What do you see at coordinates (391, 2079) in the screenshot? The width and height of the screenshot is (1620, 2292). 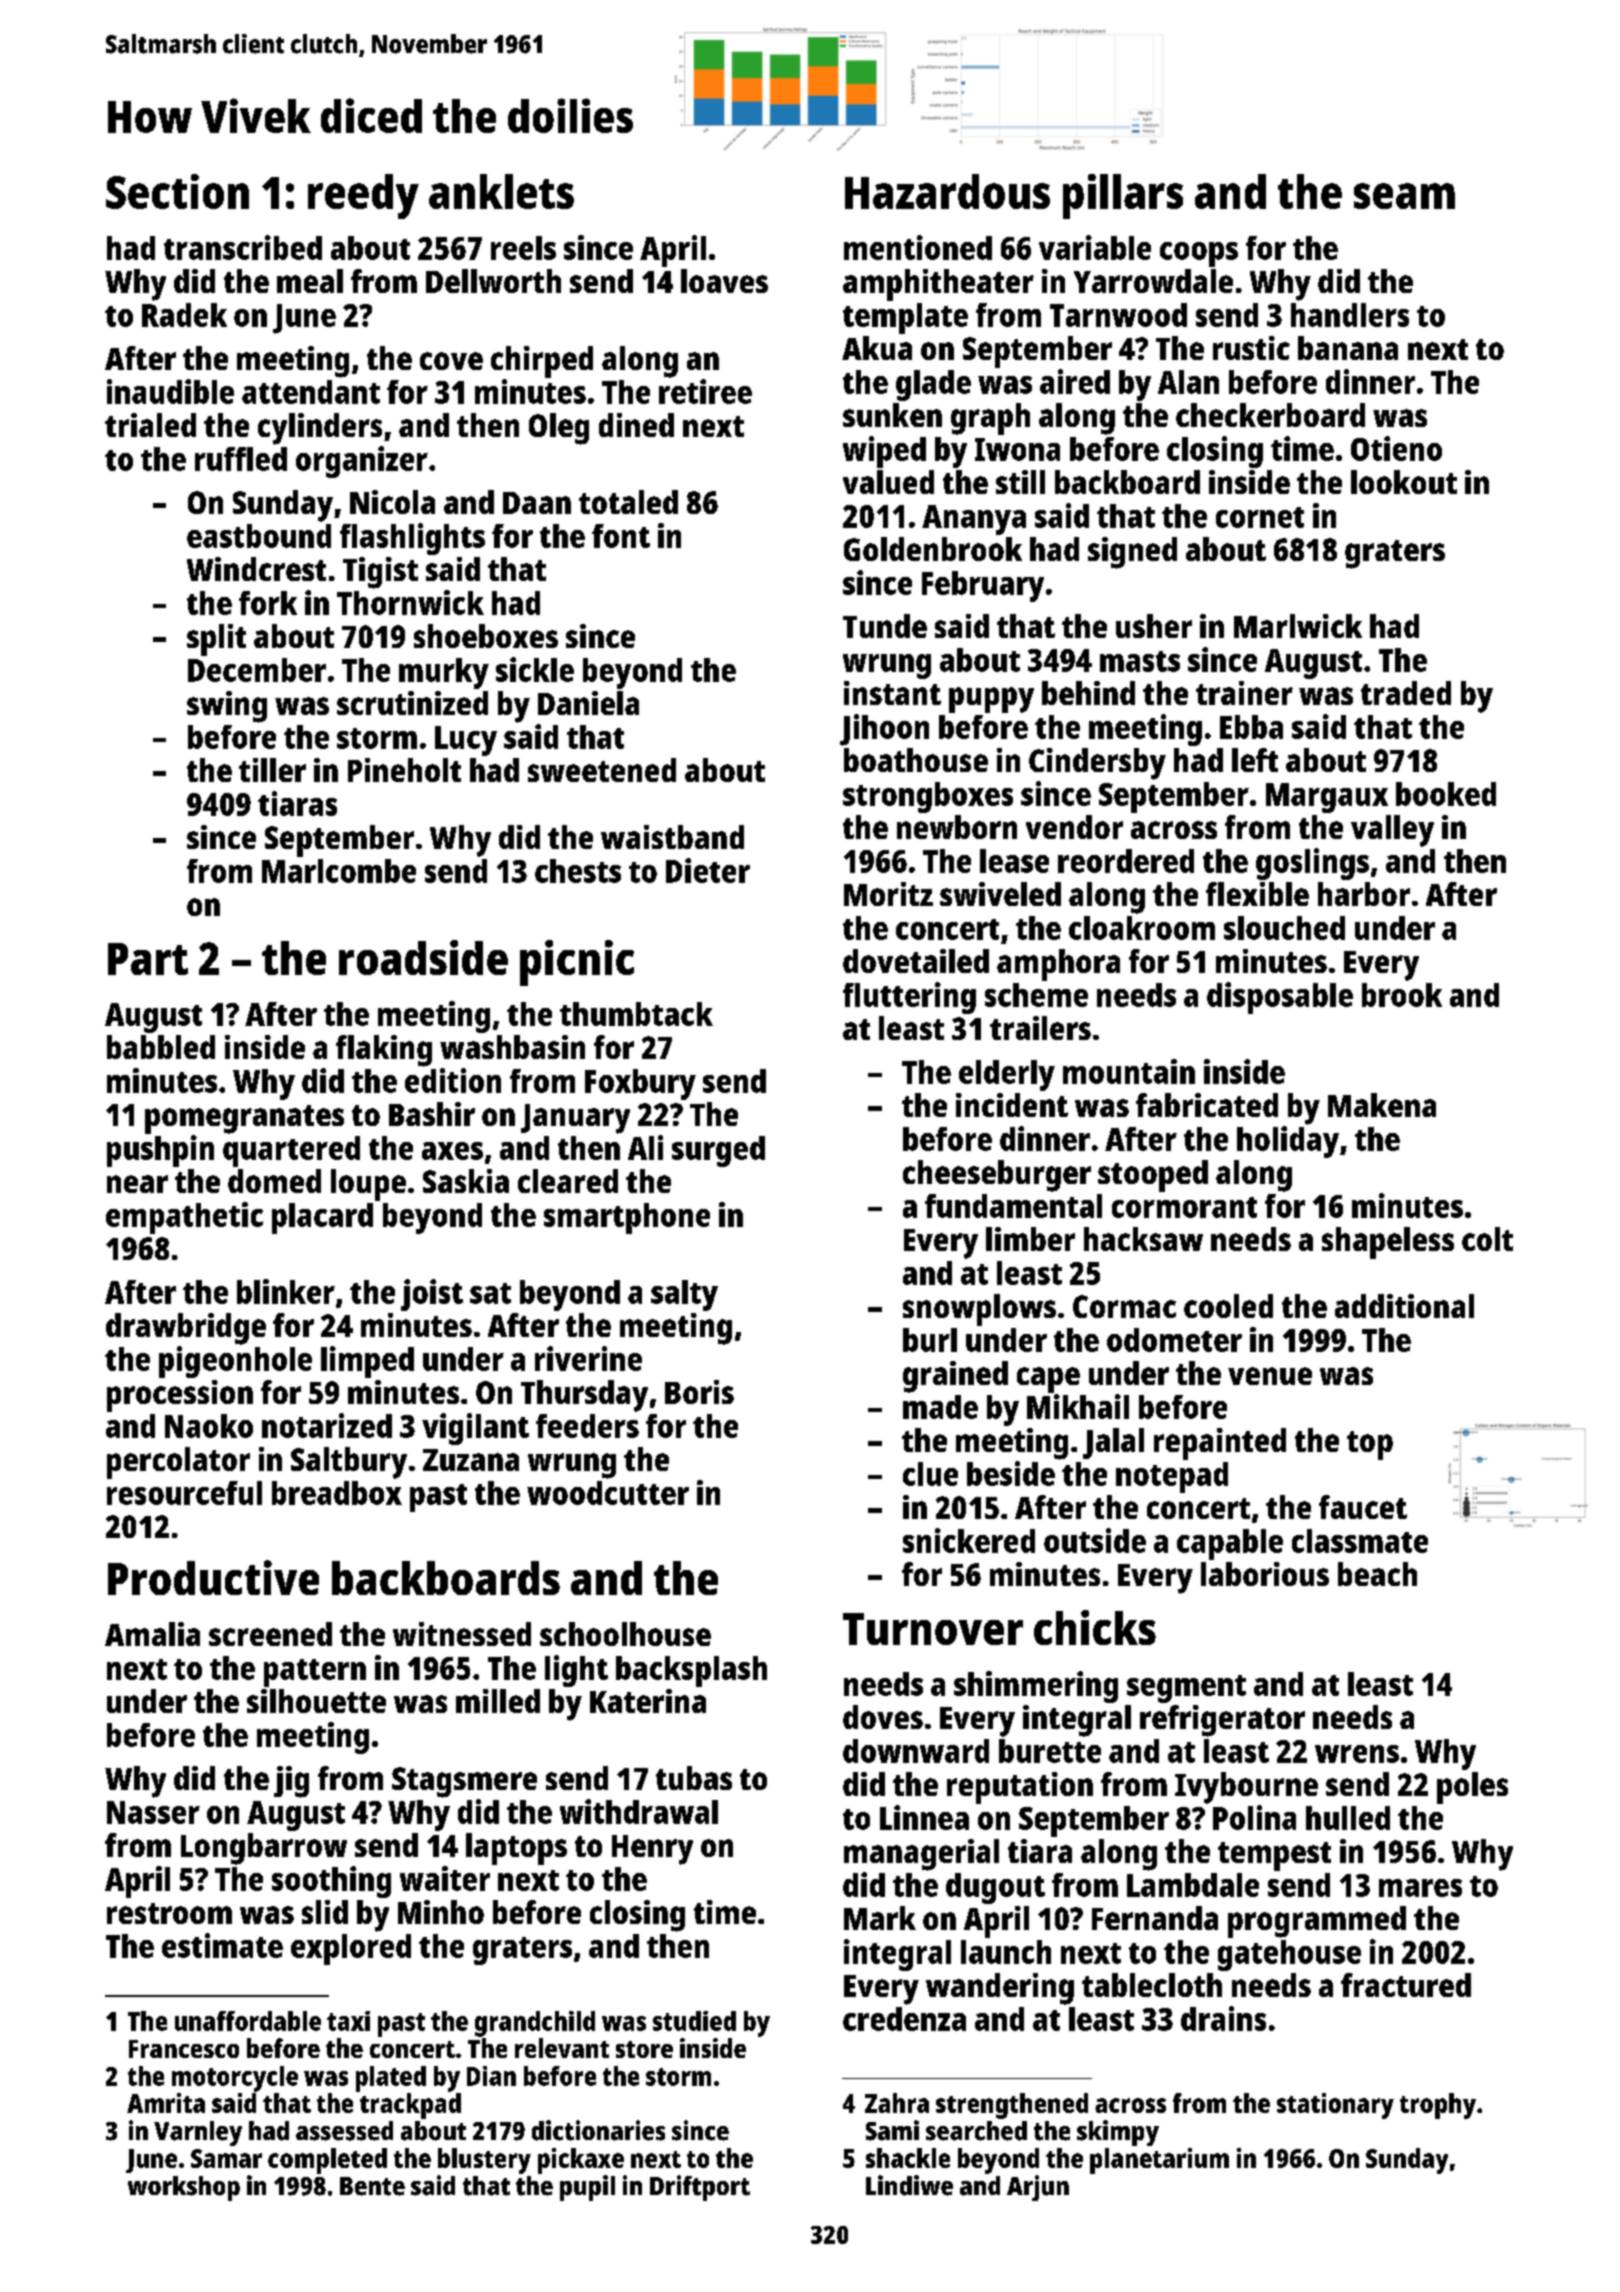 I see `plated` at bounding box center [391, 2079].
